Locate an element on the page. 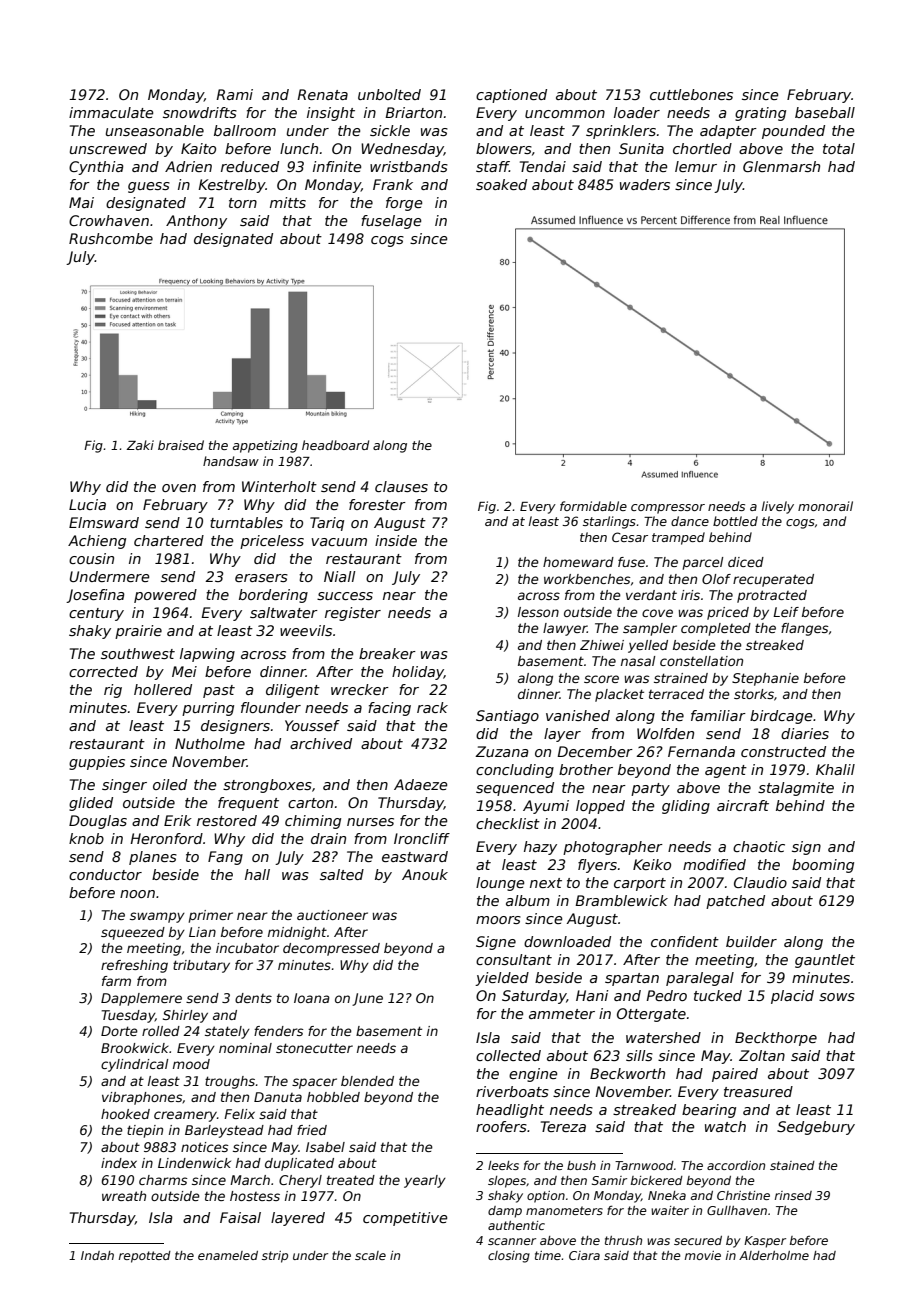 This image has width=924, height=1308. Nutholme is located at coordinates (210, 743).
